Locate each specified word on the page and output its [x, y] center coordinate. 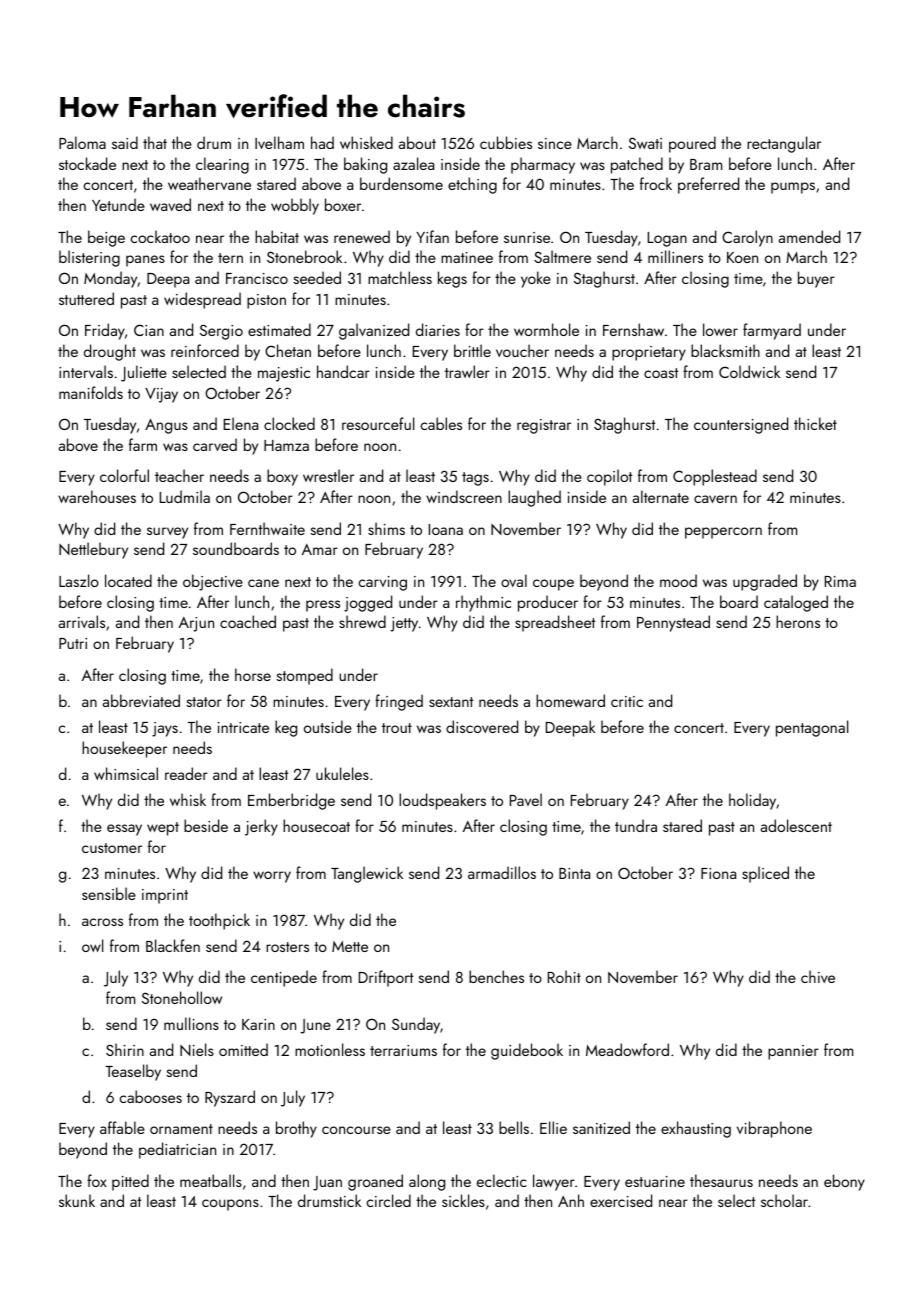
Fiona [718, 873]
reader [186, 773]
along [427, 1182]
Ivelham [279, 142]
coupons [230, 1205]
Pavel [526, 799]
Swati [645, 143]
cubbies [506, 142]
